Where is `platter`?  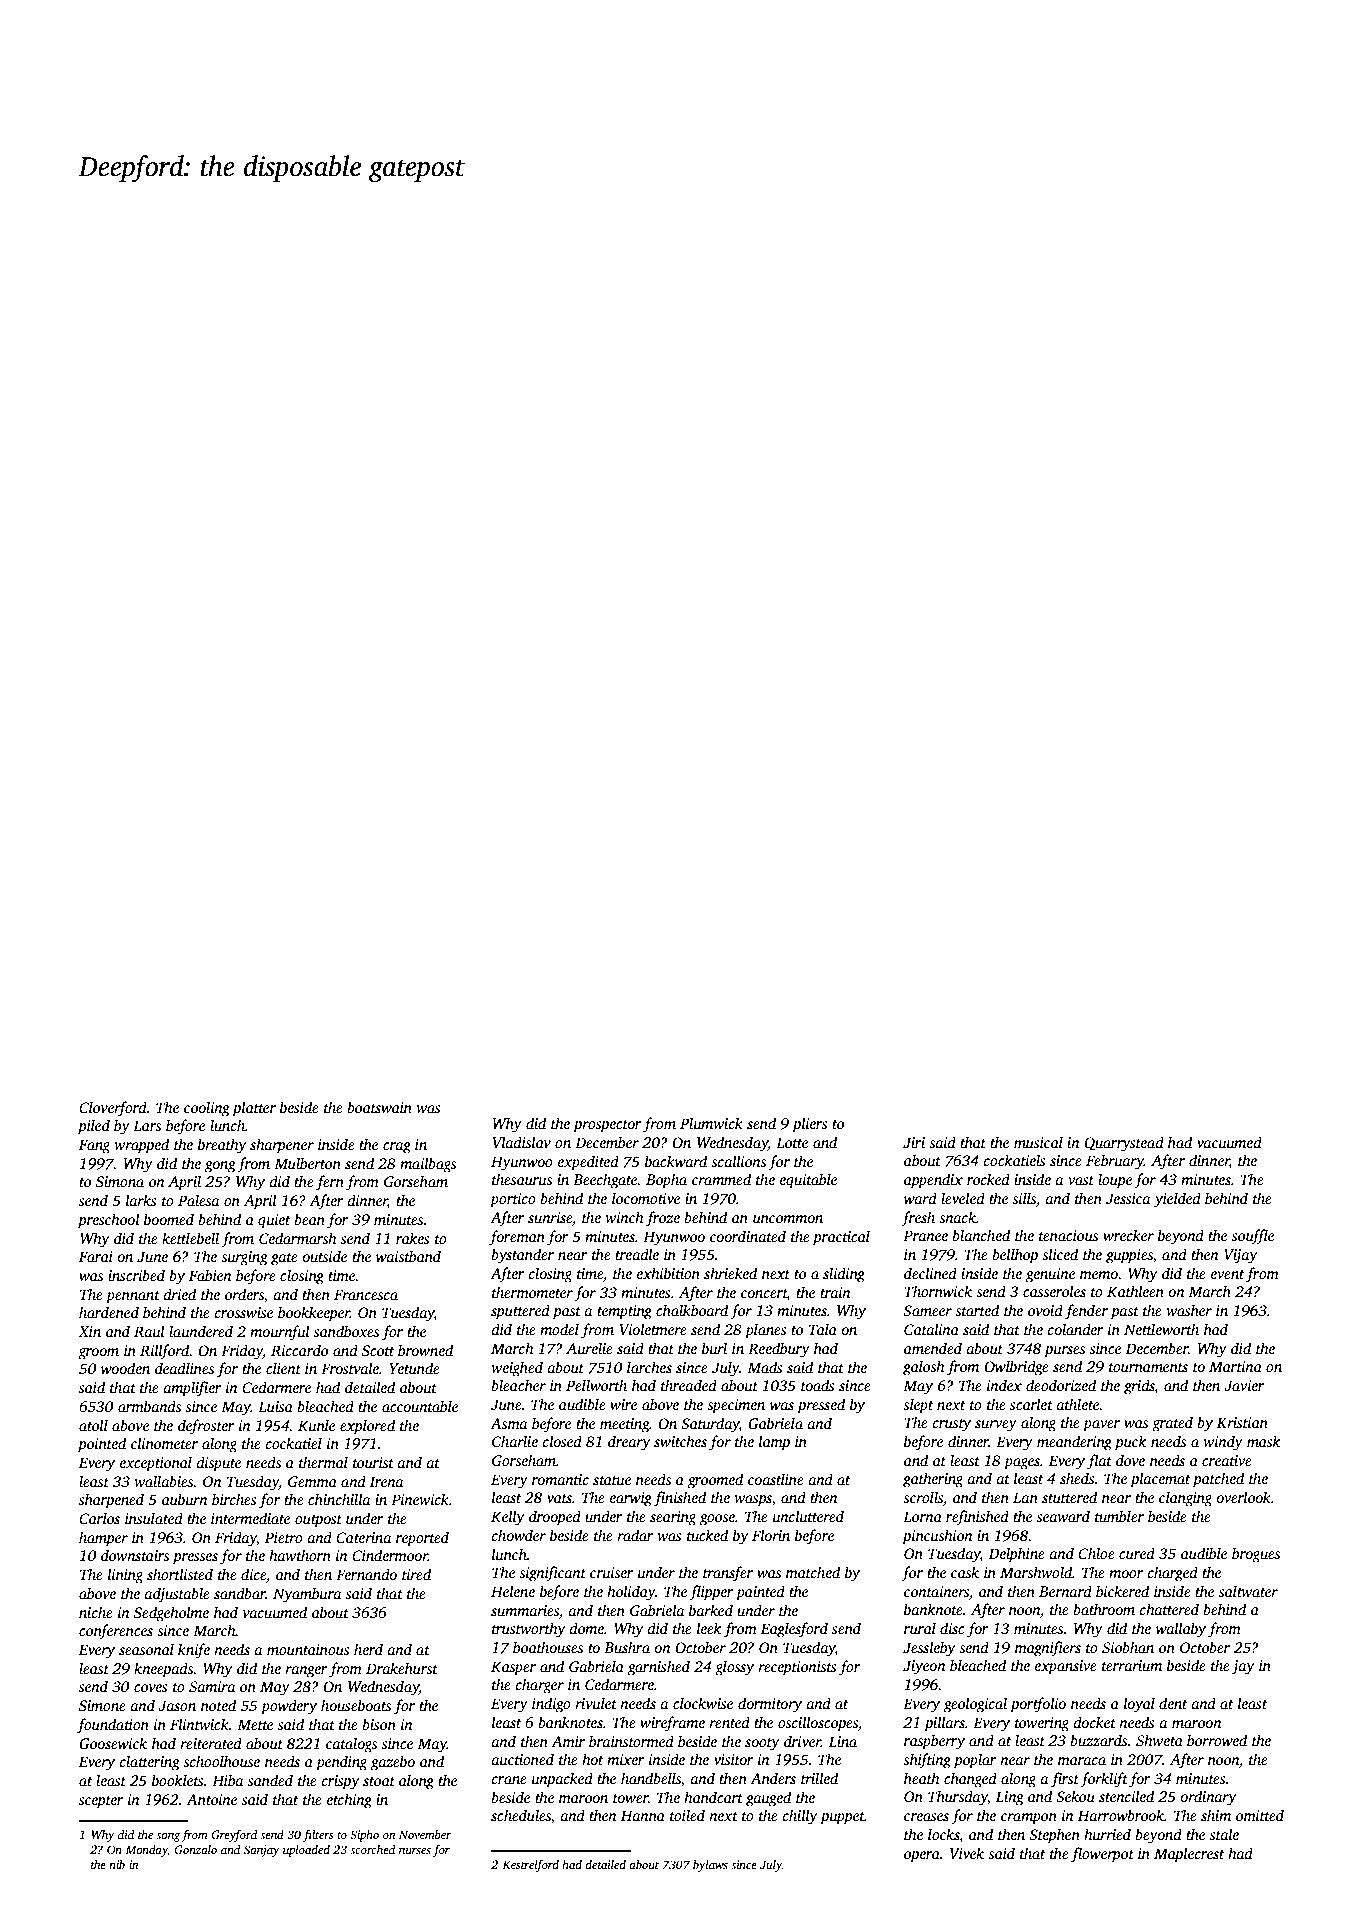 platter is located at coordinates (254, 1109).
